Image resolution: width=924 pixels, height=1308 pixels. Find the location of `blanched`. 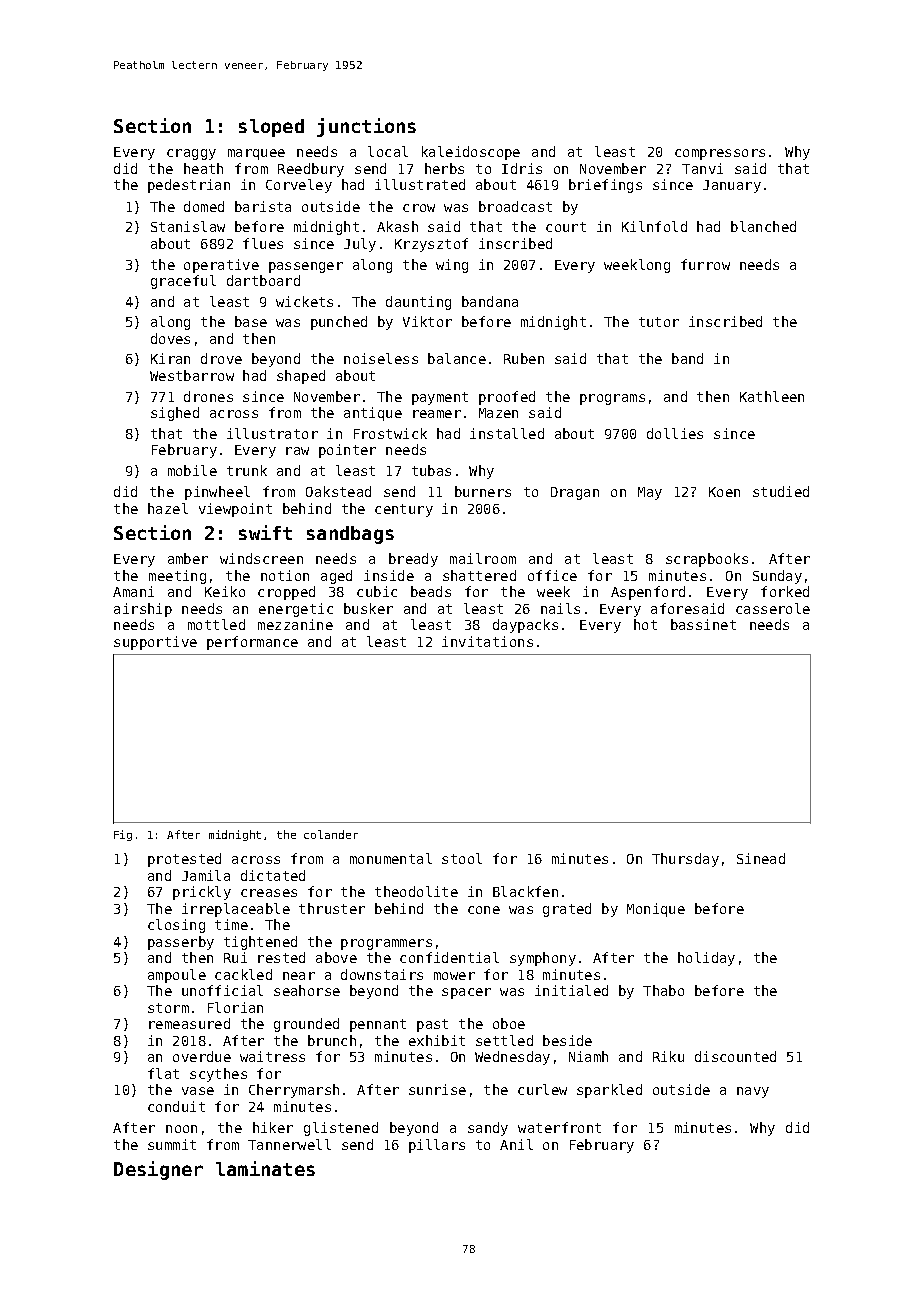

blanched is located at coordinates (763, 226).
